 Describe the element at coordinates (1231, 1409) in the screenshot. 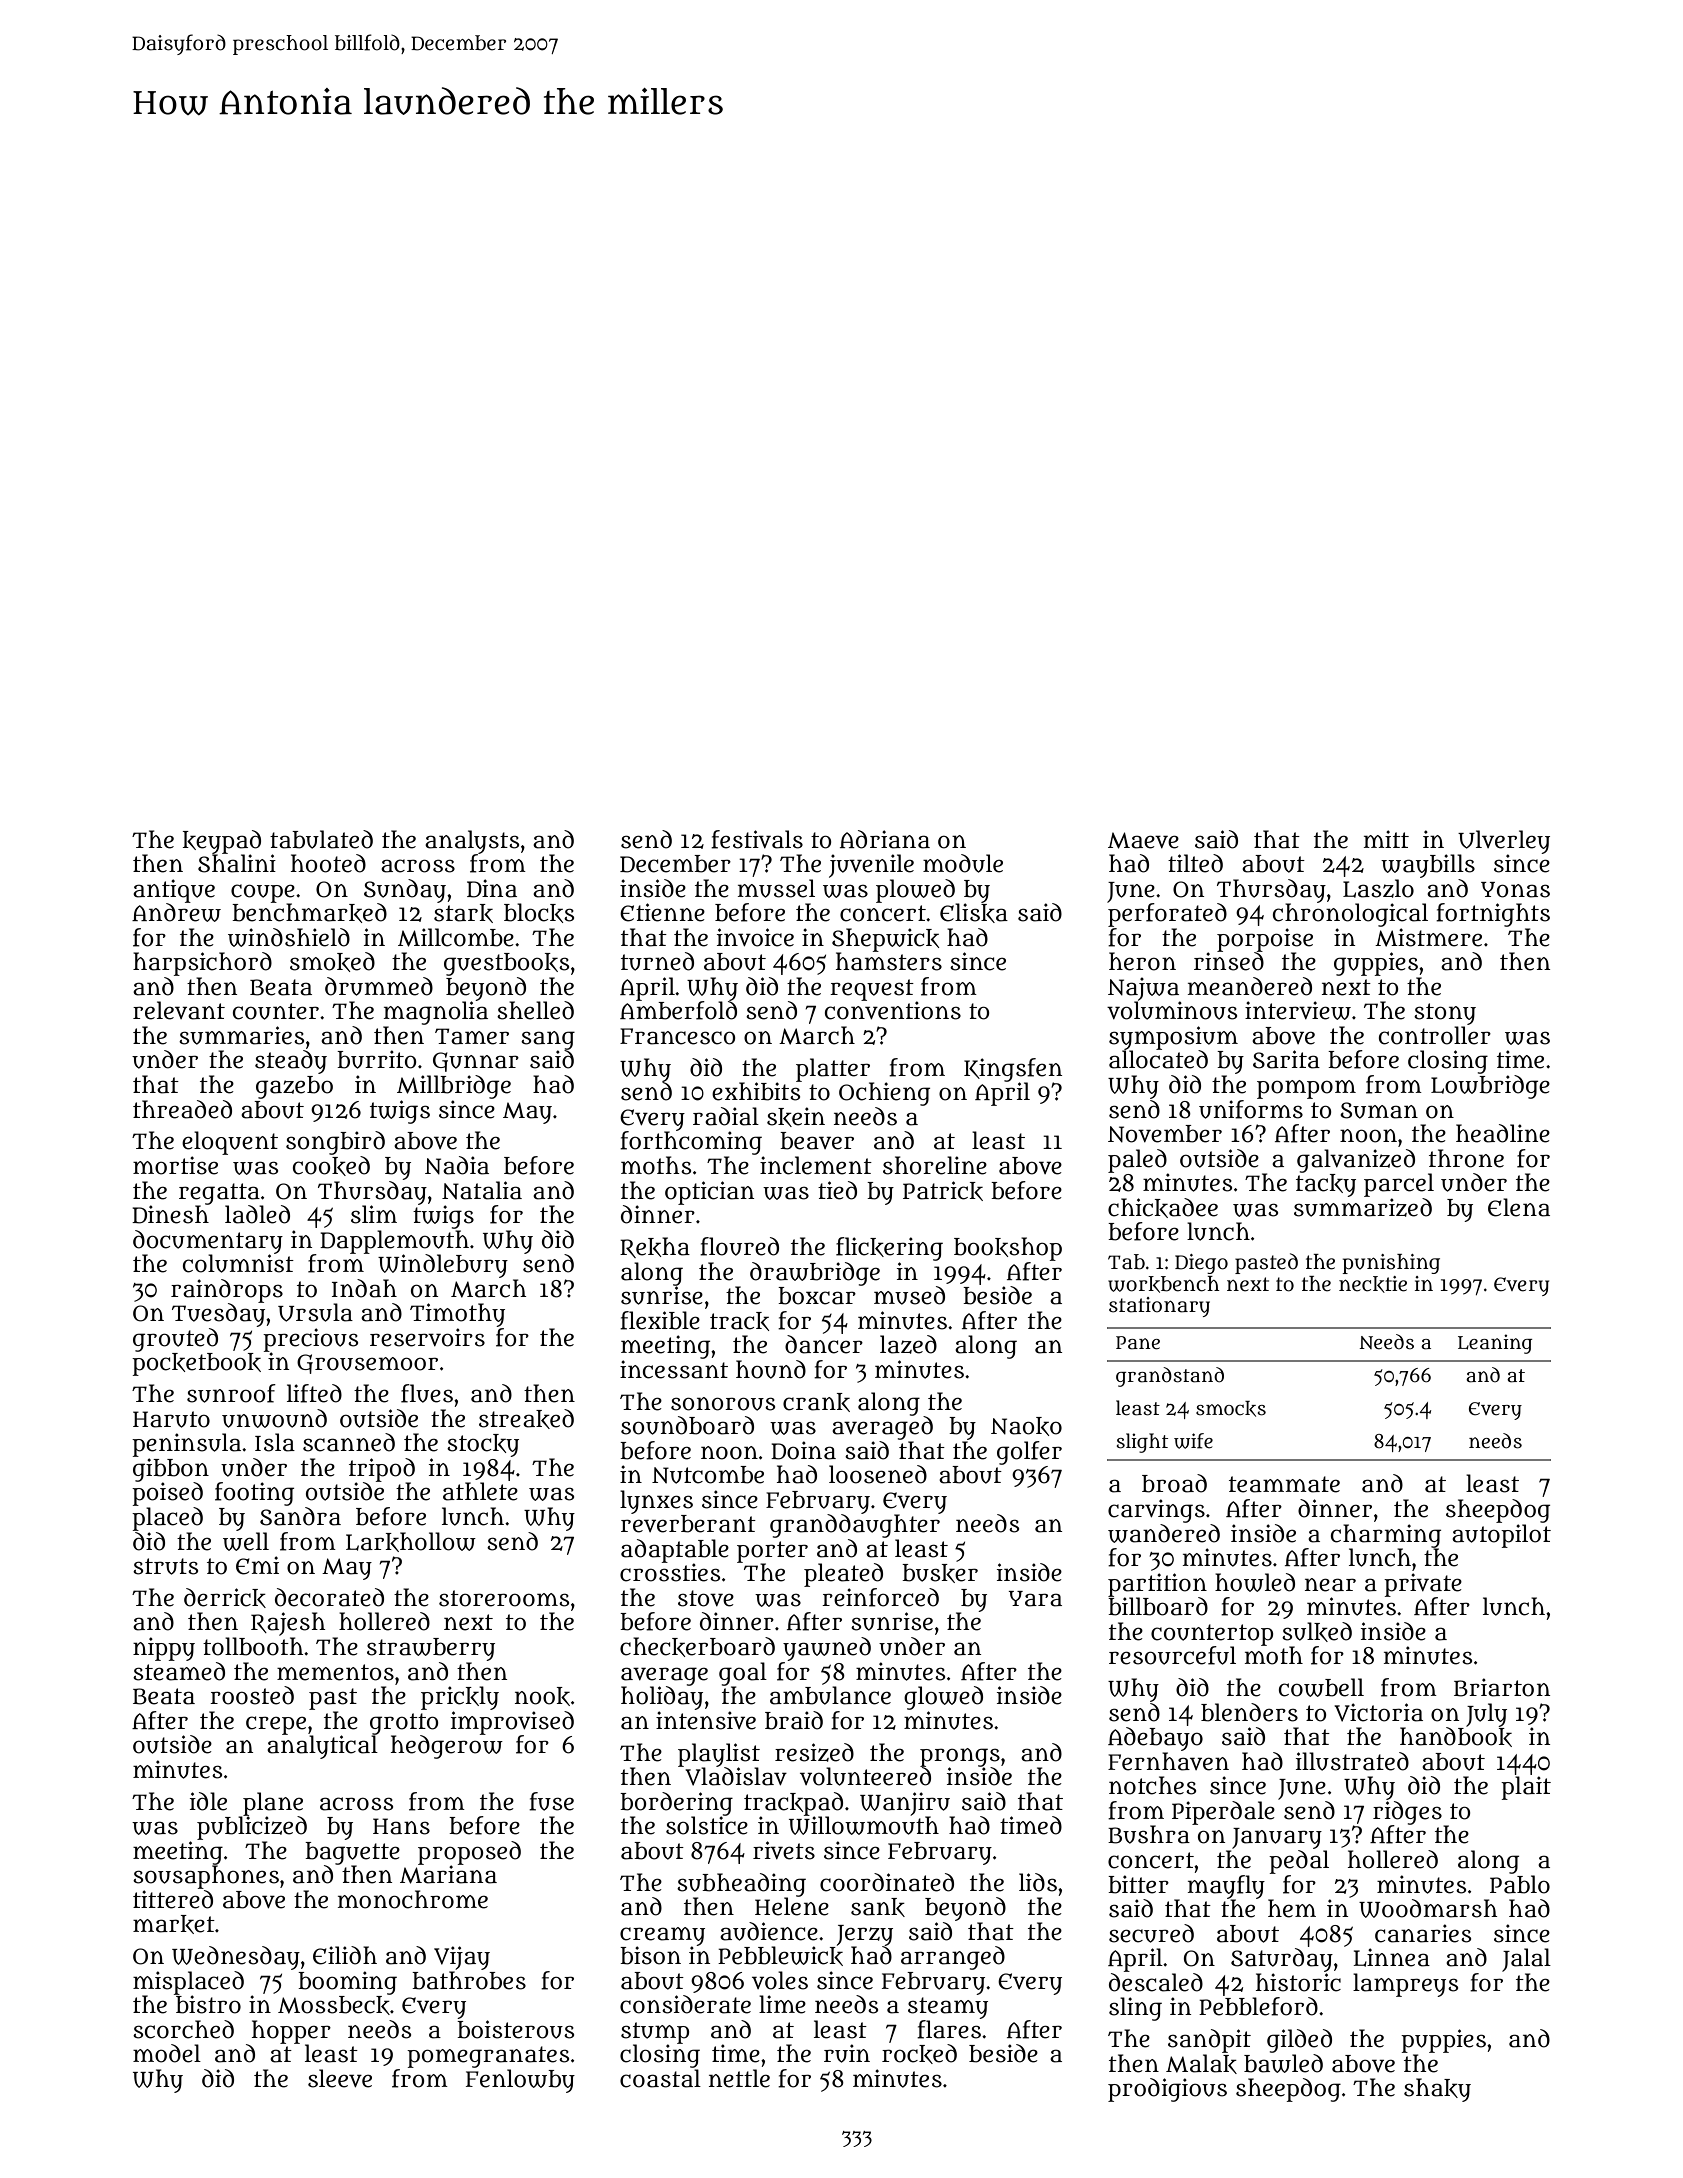

I see `smocks` at that location.
